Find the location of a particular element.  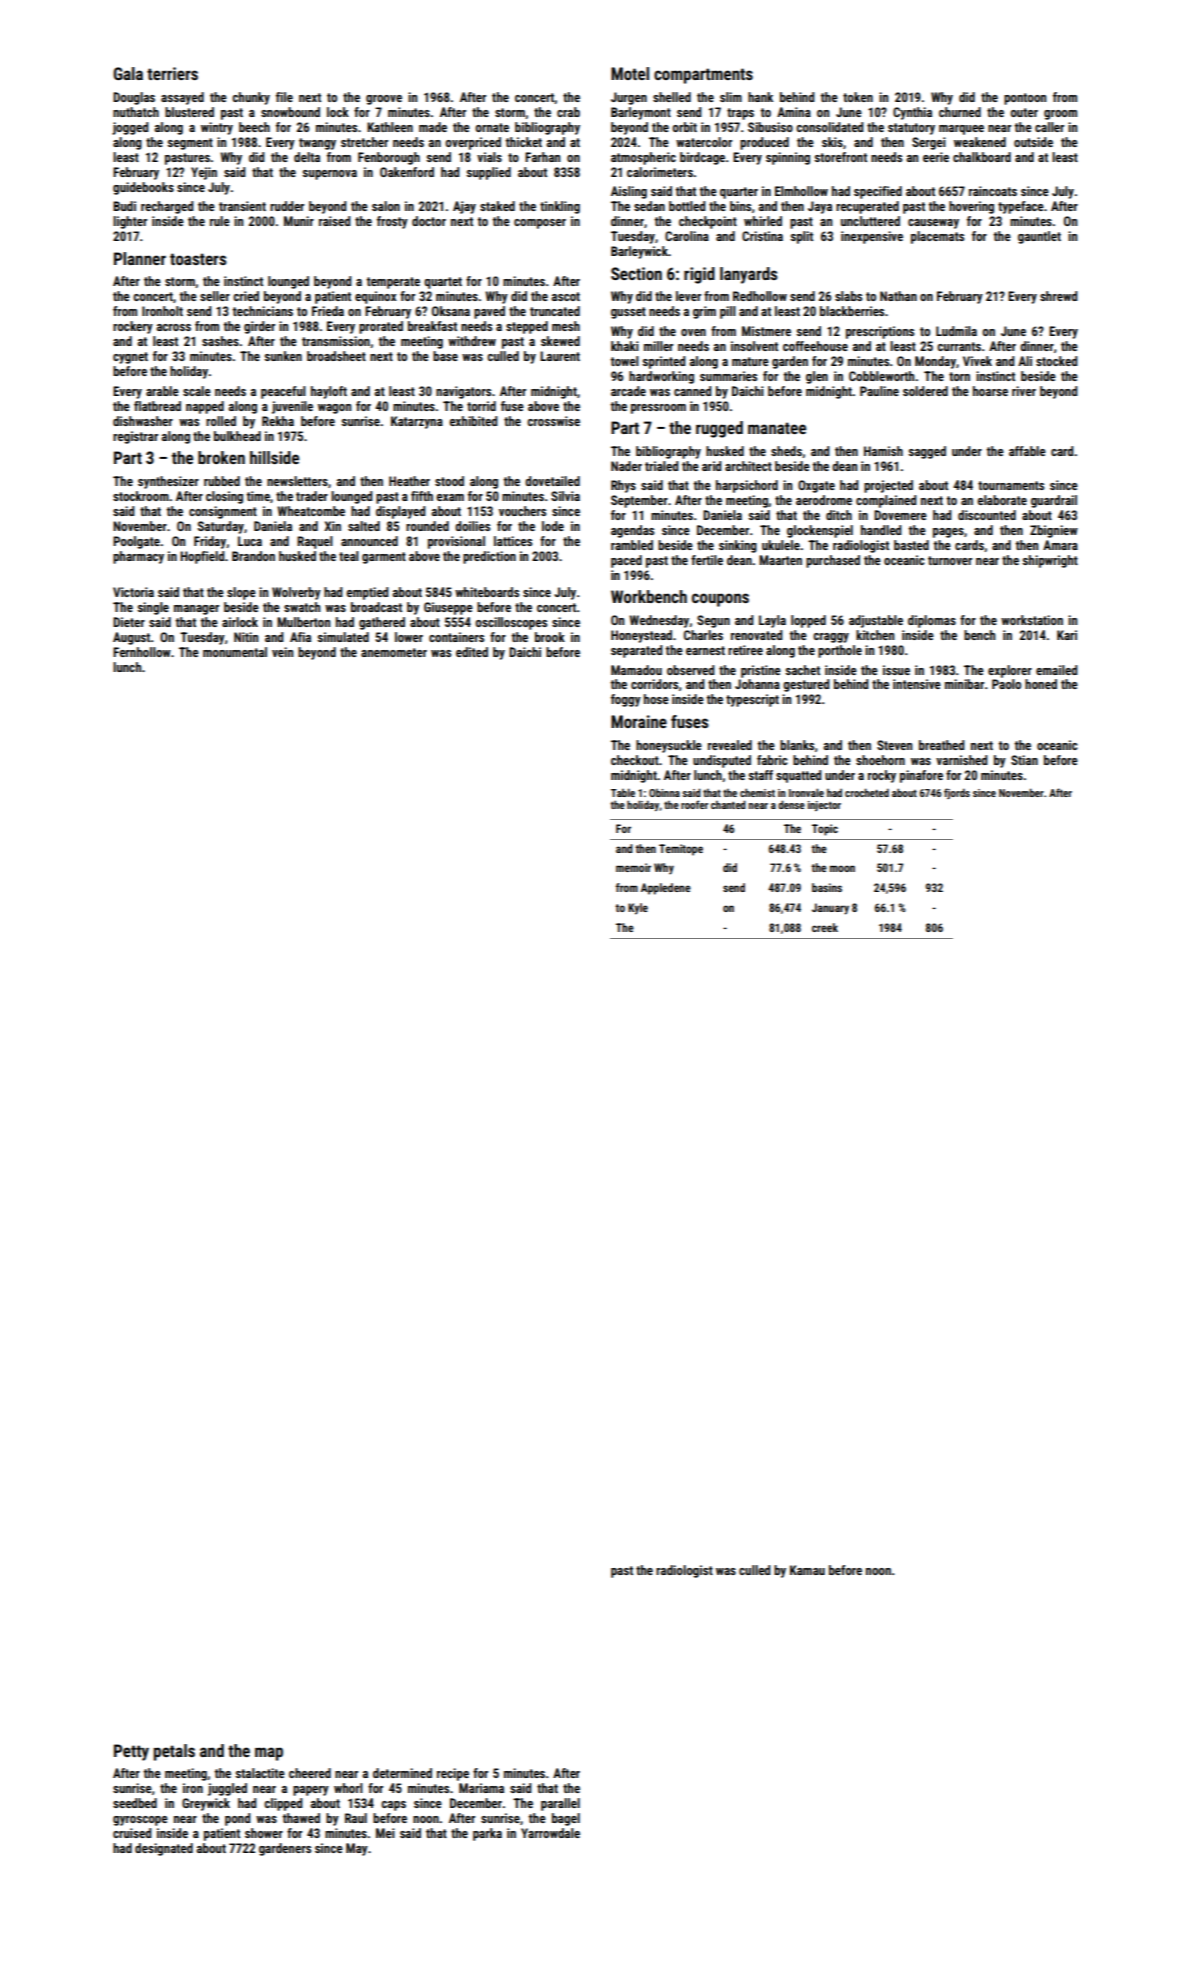

Fernhollow is located at coordinates (142, 652).
